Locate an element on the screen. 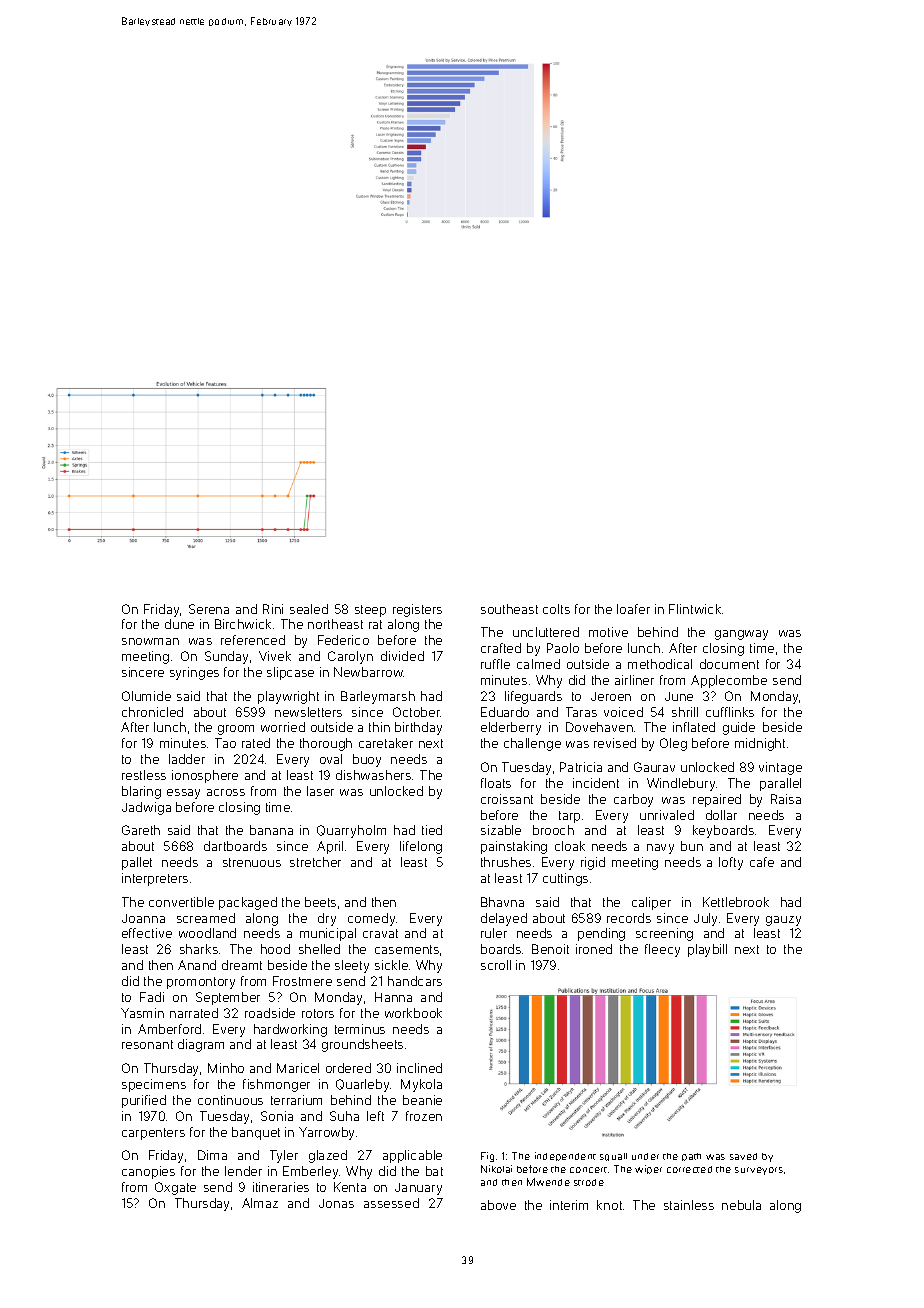 The width and height of the screenshot is (924, 1308). shrill is located at coordinates (685, 712).
